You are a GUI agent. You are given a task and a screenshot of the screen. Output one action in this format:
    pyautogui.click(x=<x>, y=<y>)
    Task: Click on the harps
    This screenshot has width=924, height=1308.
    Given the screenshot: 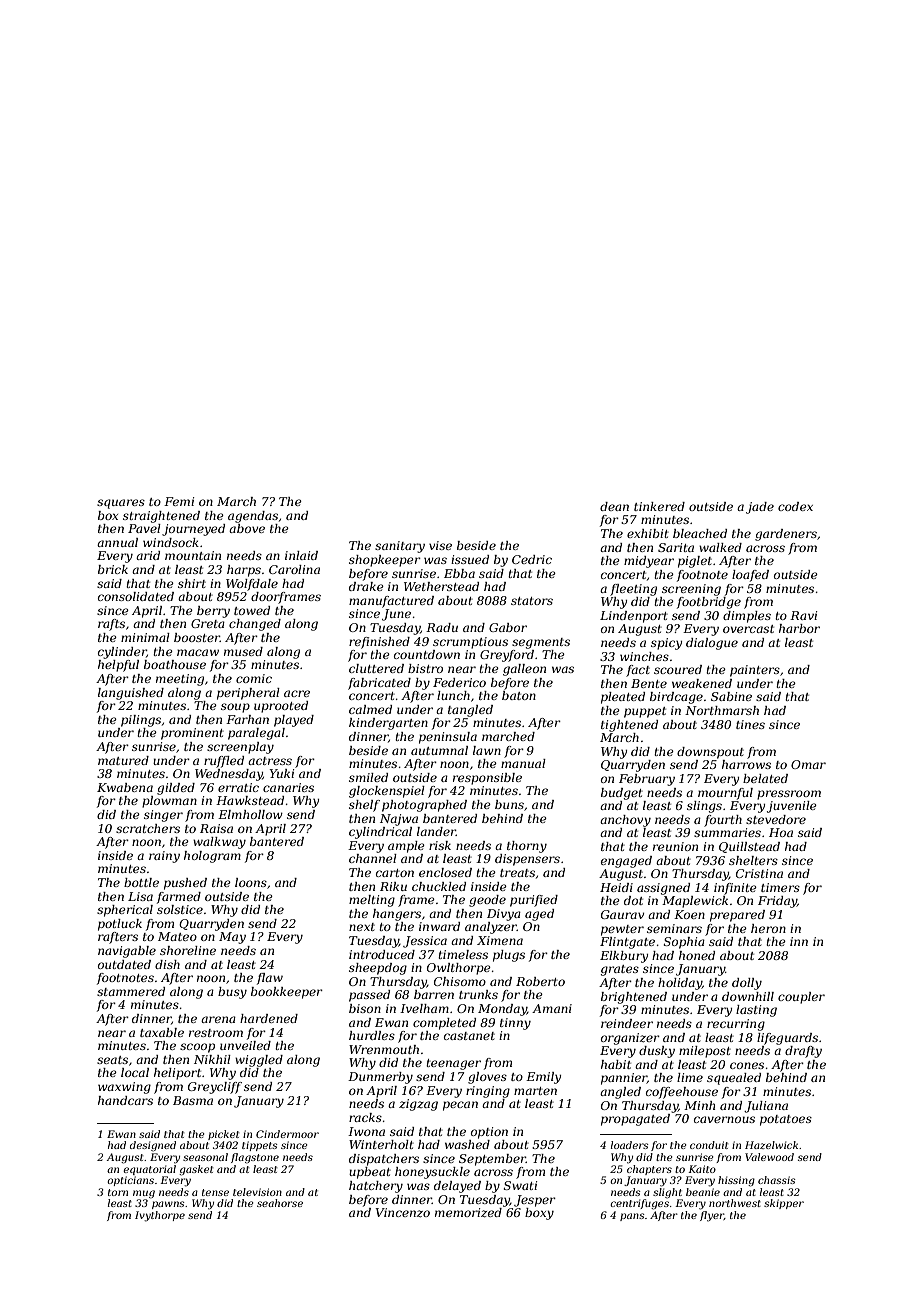 What is the action you would take?
    pyautogui.click(x=244, y=571)
